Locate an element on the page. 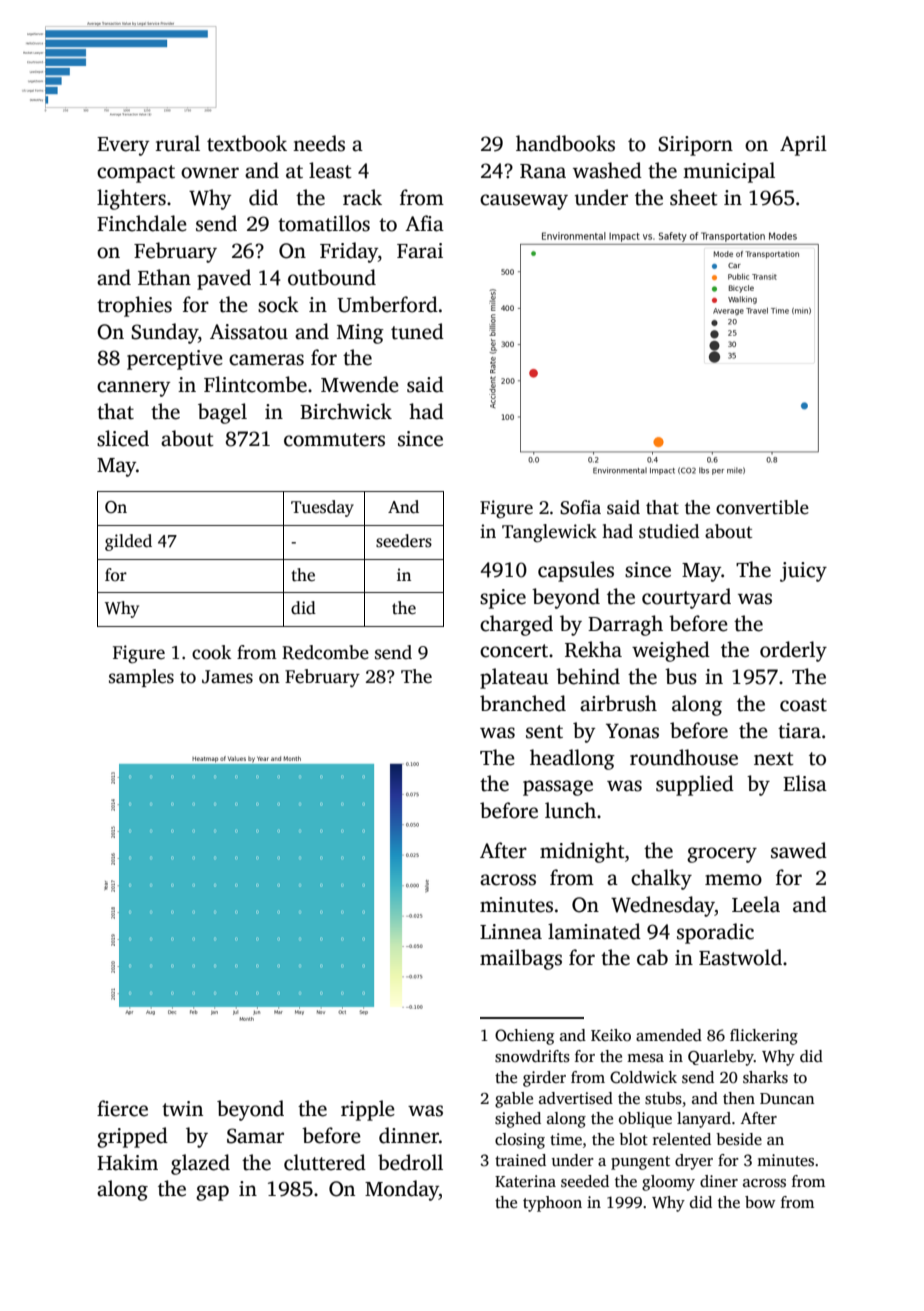 This image has width=924, height=1311. sliced is located at coordinates (123, 438).
